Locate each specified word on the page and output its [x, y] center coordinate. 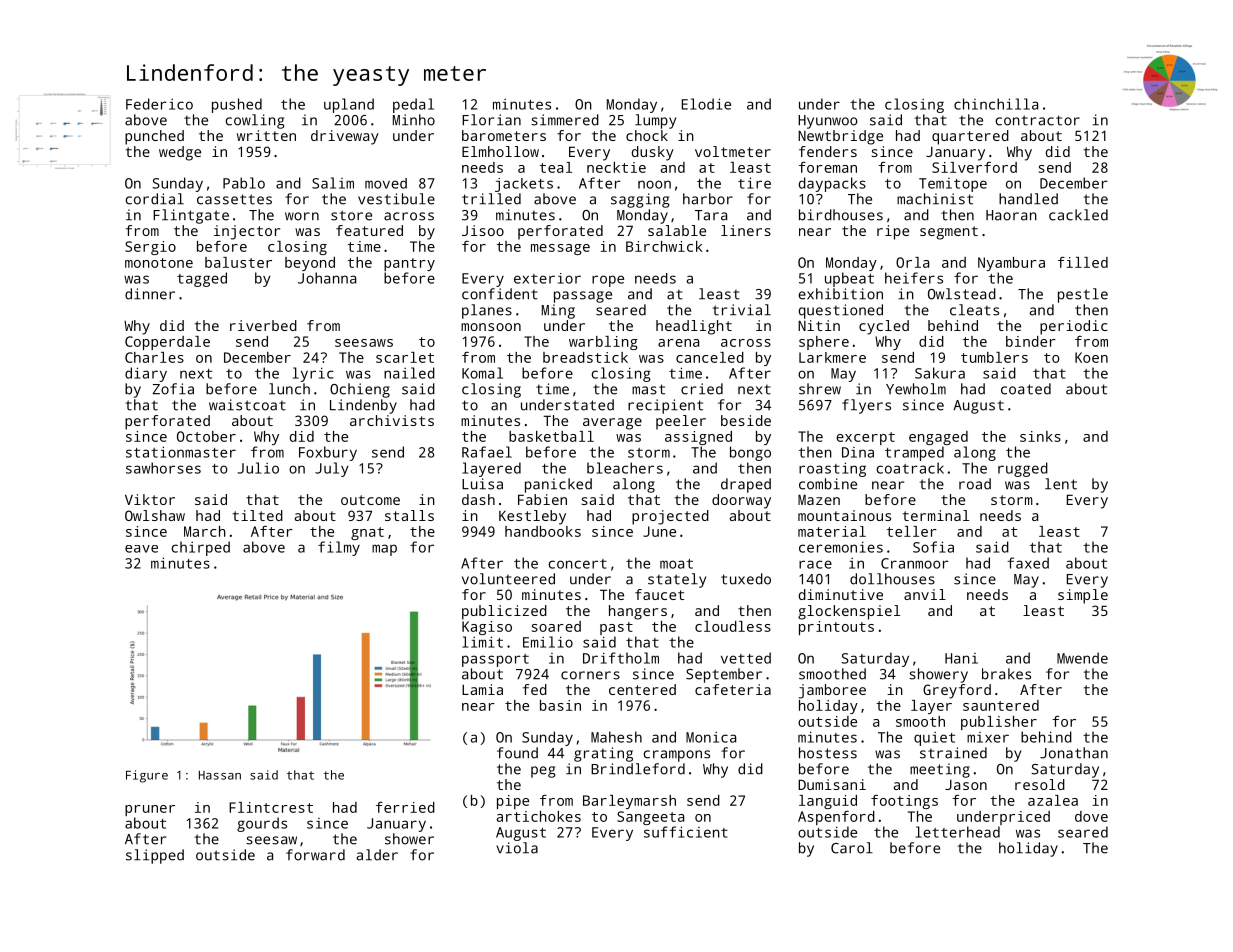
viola [517, 848]
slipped [155, 856]
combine [828, 484]
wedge [180, 153]
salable [677, 230]
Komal [482, 373]
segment [949, 233]
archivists [392, 420]
